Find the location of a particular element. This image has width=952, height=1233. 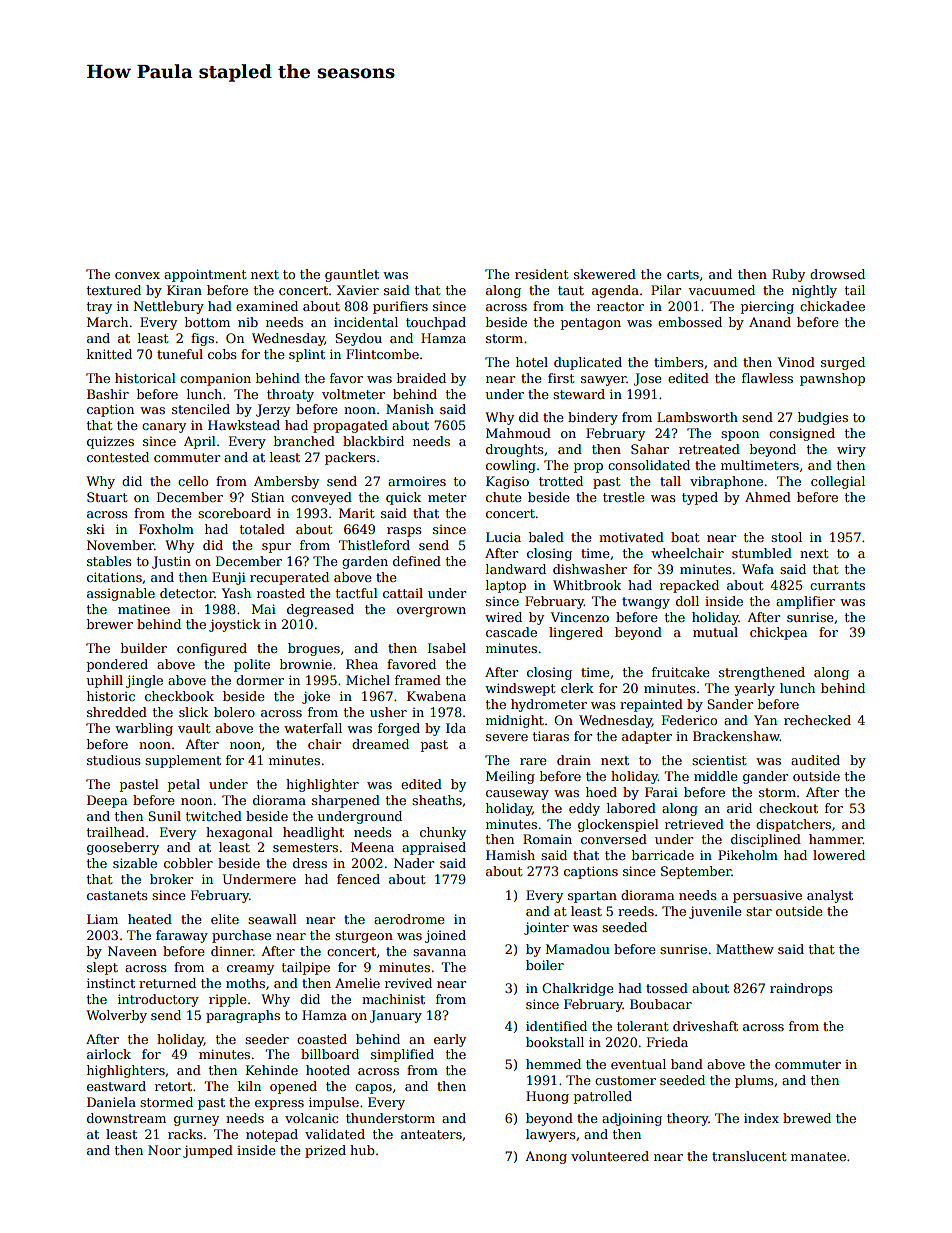

anteaters is located at coordinates (431, 1134).
